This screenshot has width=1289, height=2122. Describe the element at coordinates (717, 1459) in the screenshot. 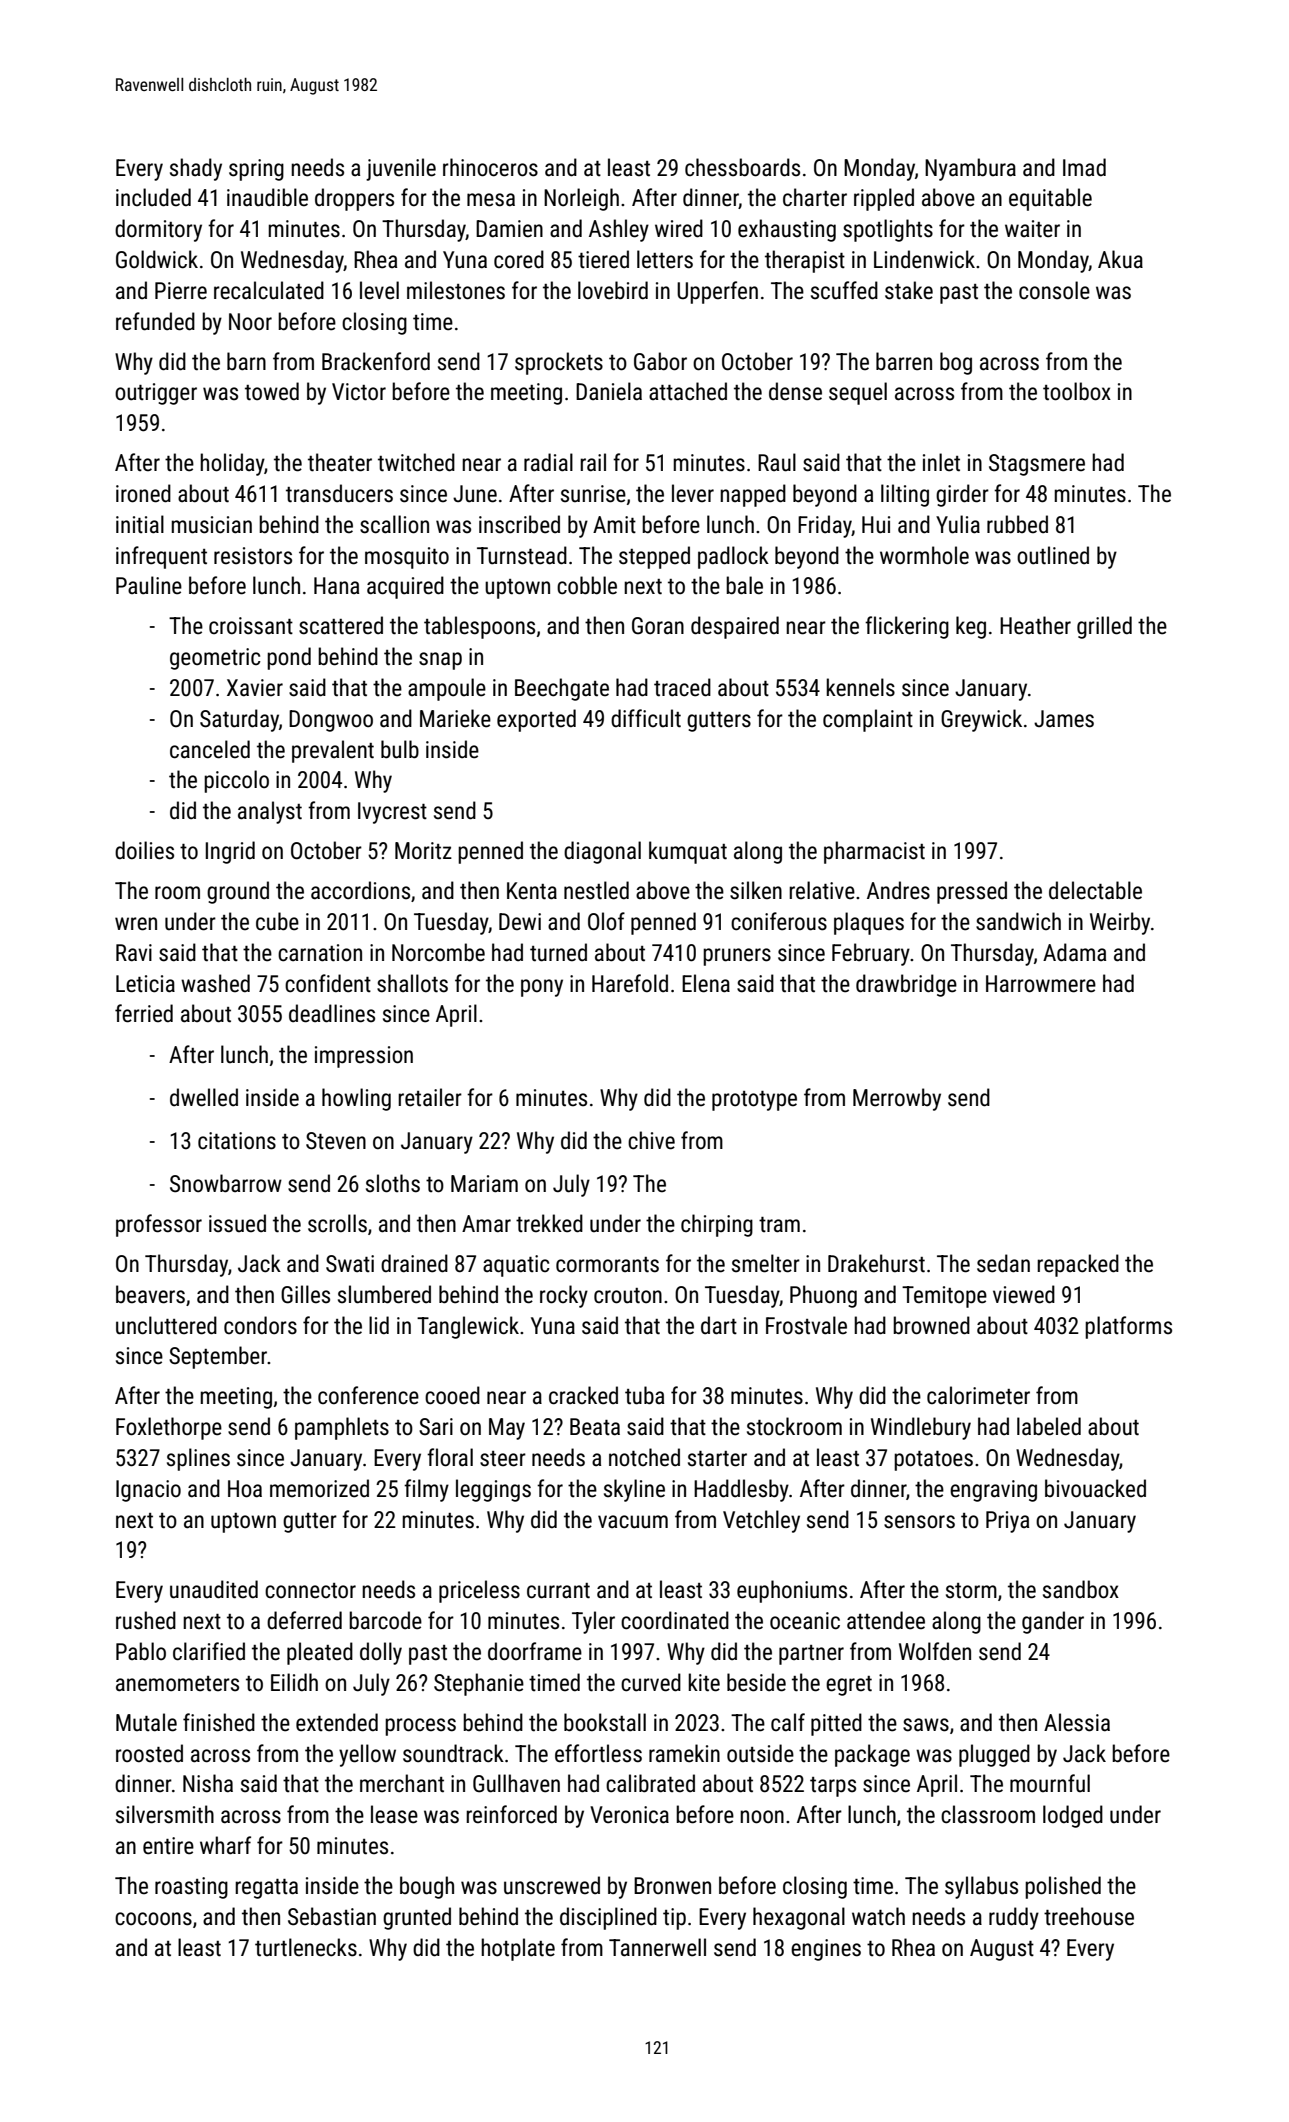

I see `starter` at that location.
